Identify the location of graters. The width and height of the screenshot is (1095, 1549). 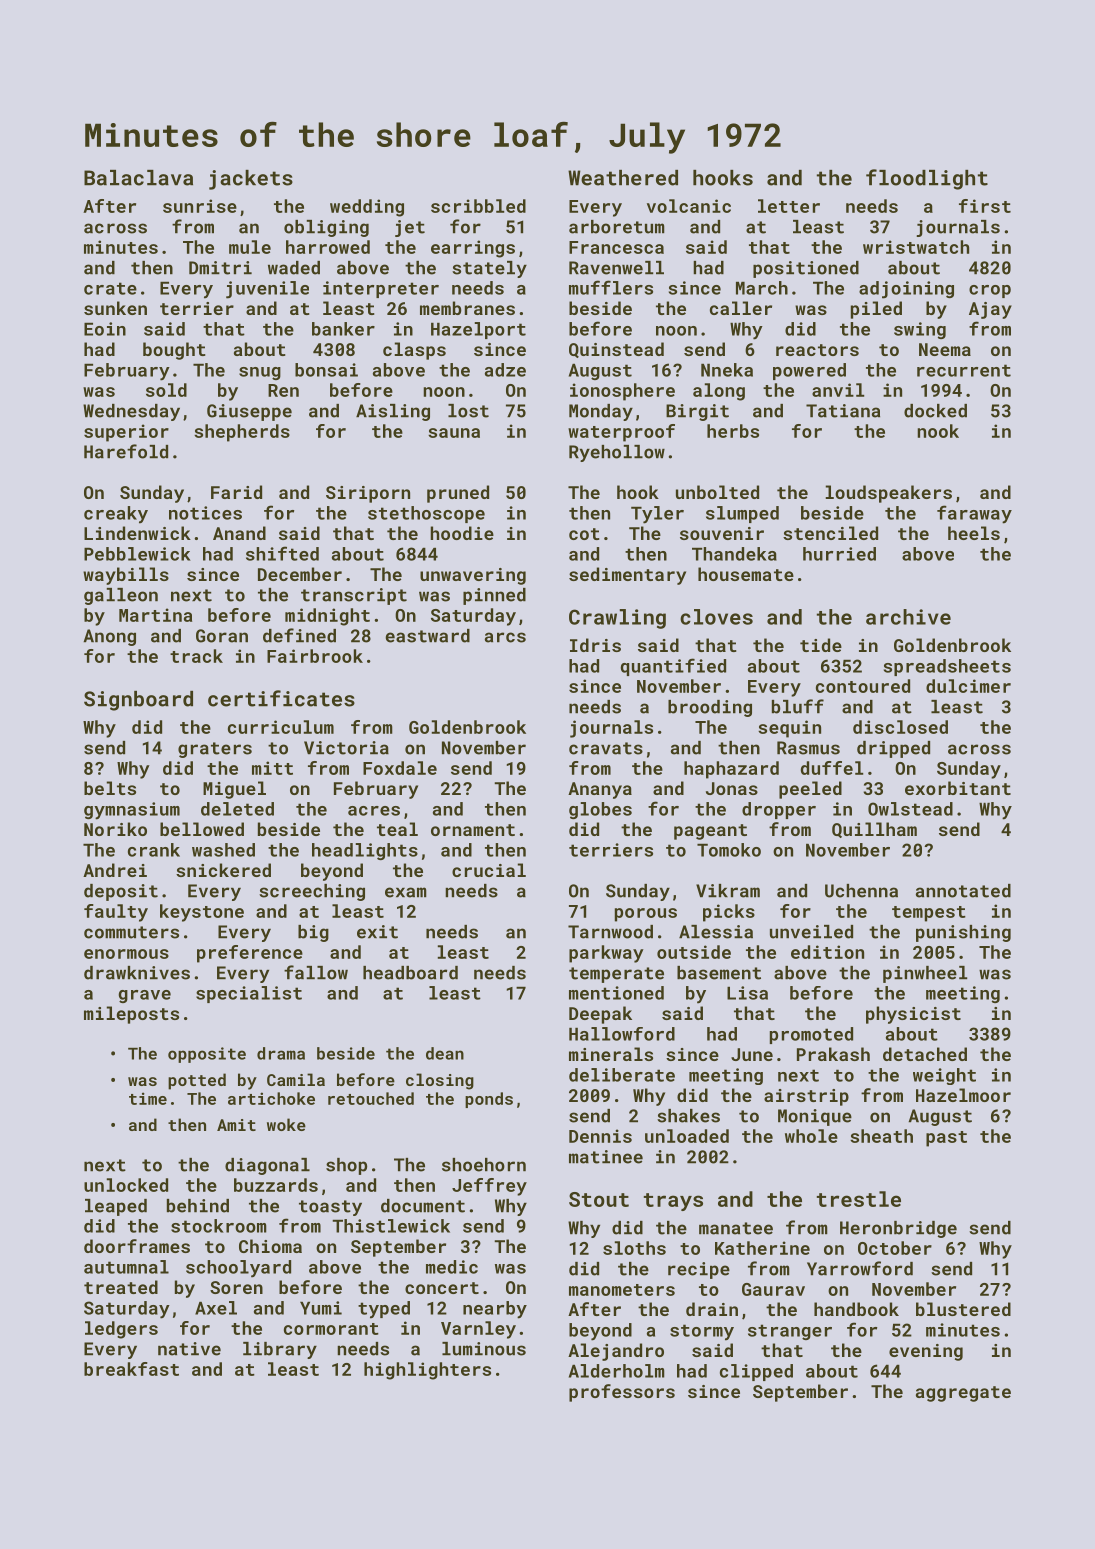
(215, 750).
